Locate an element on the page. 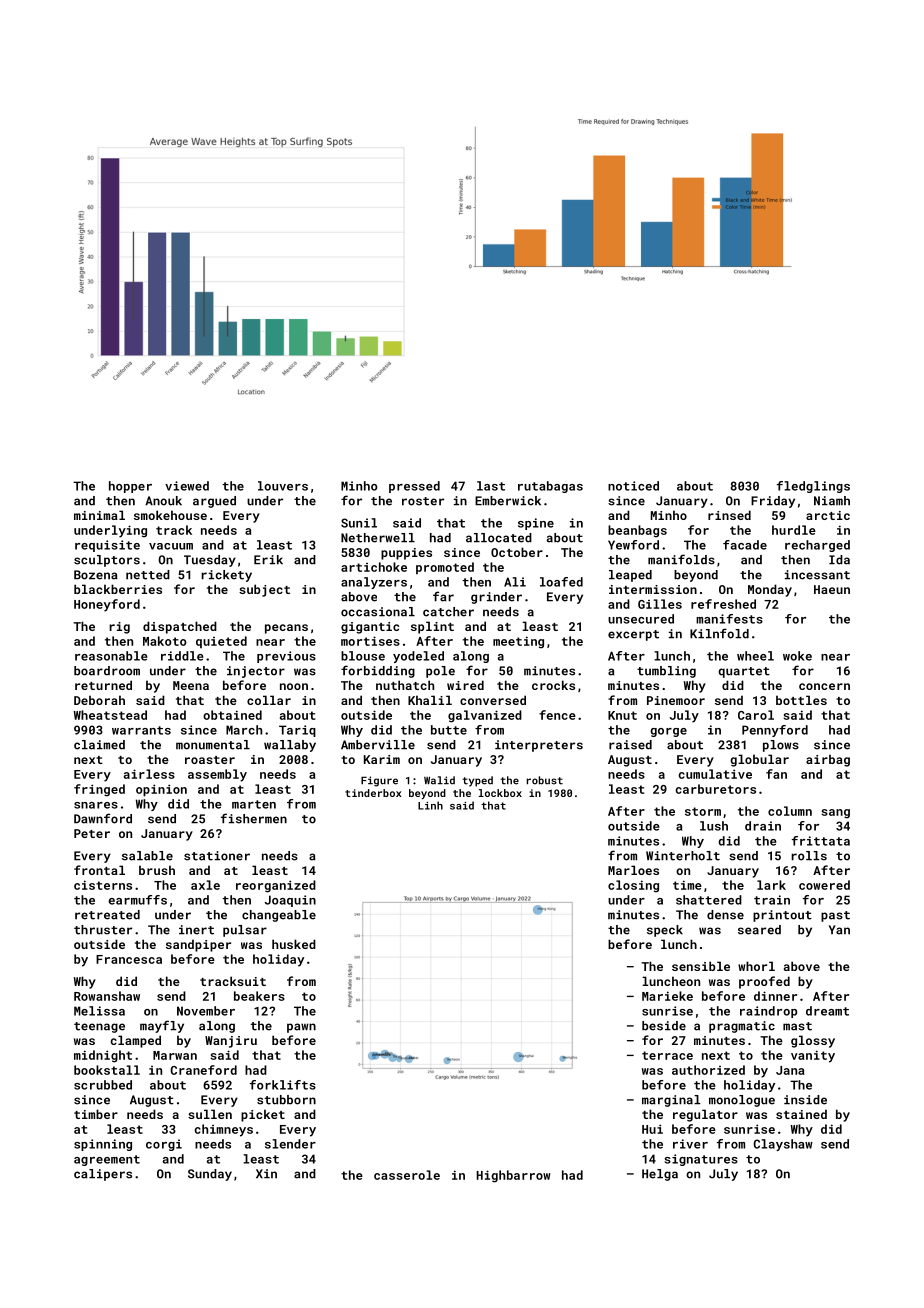 The width and height of the document is (924, 1308). argued is located at coordinates (214, 502).
